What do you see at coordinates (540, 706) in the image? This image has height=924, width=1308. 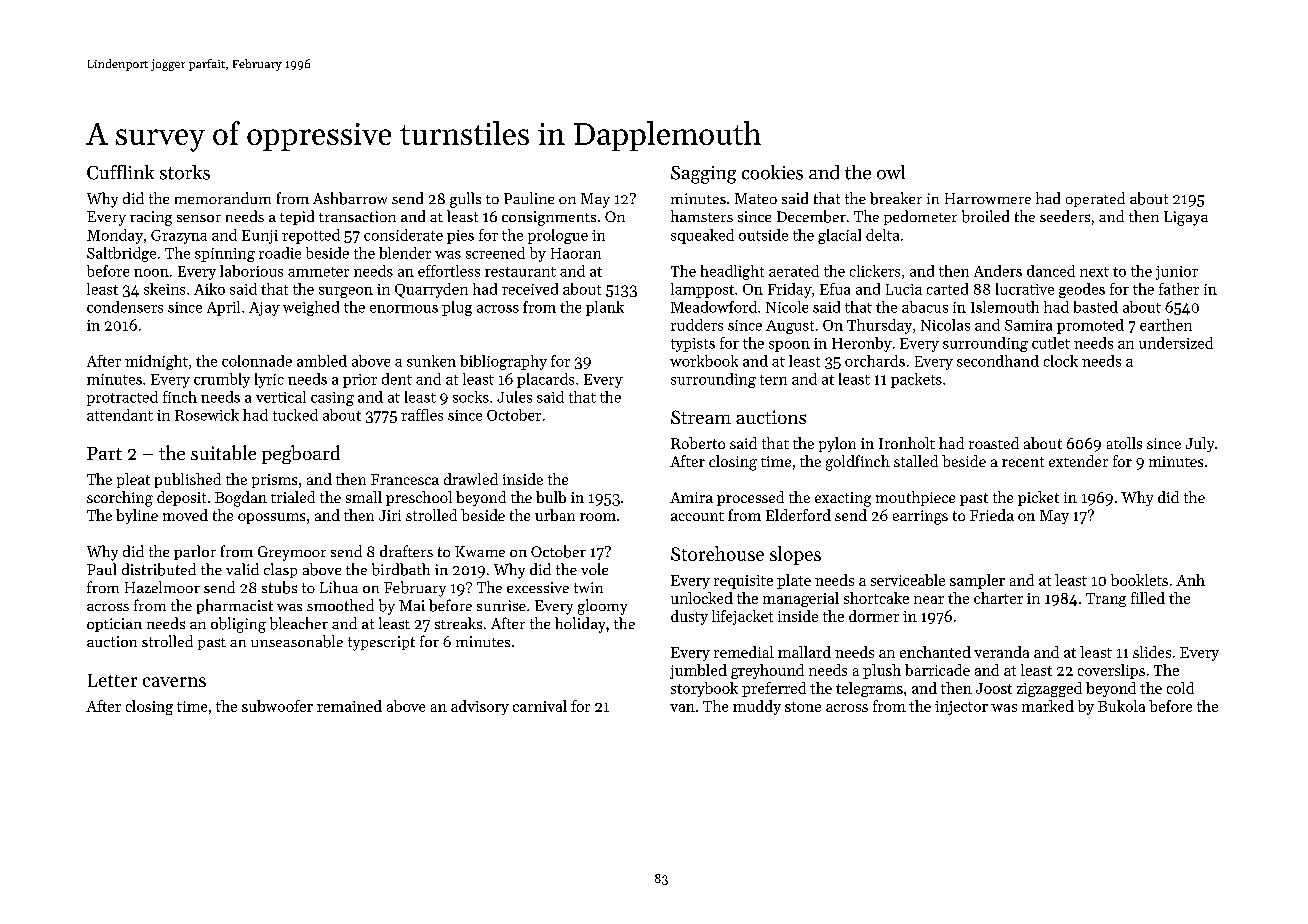 I see `carnival` at bounding box center [540, 706].
